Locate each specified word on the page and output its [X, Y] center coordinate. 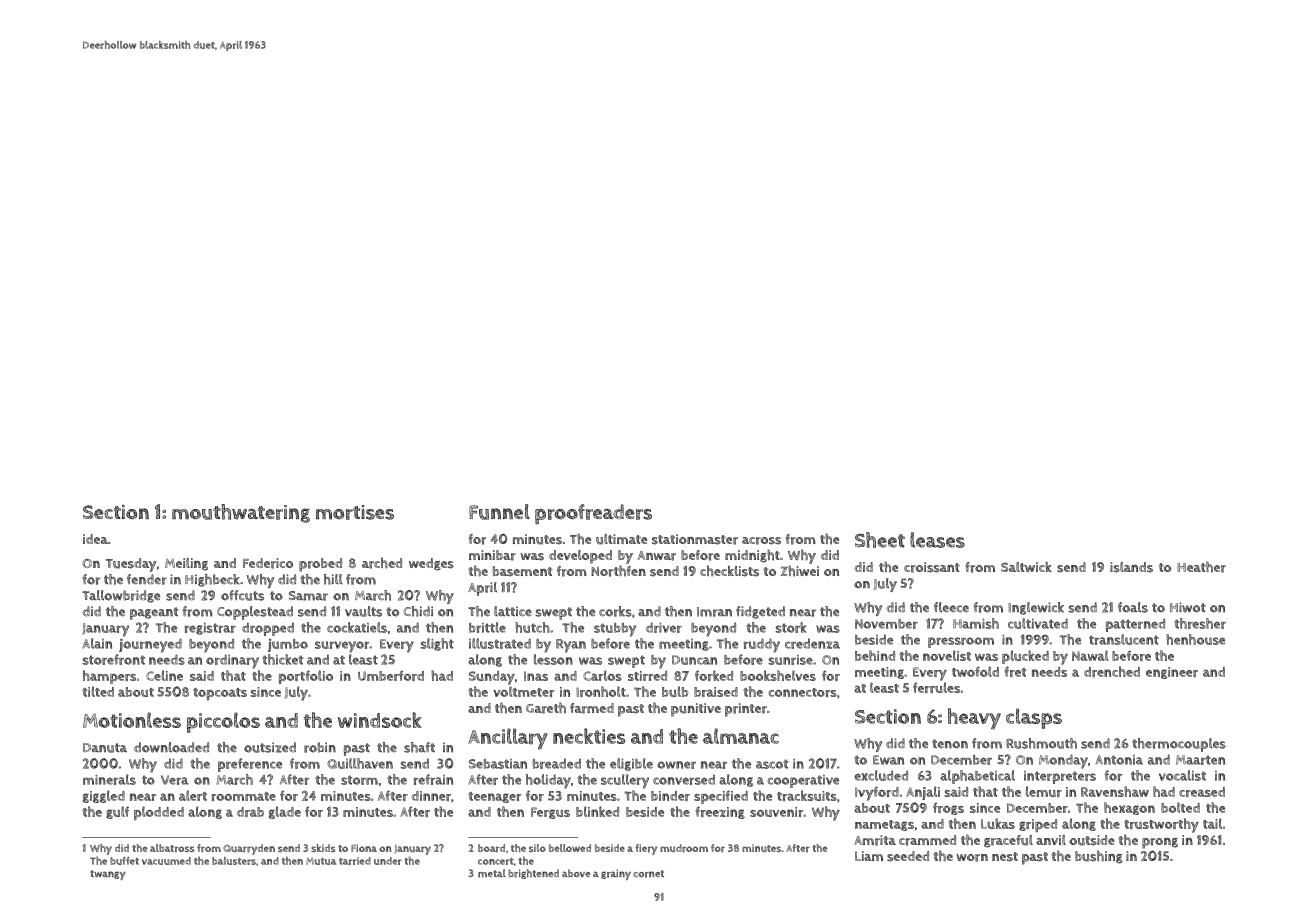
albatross [172, 848]
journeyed [150, 645]
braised [716, 692]
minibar [492, 555]
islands [1131, 567]
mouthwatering [241, 513]
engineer [1172, 673]
